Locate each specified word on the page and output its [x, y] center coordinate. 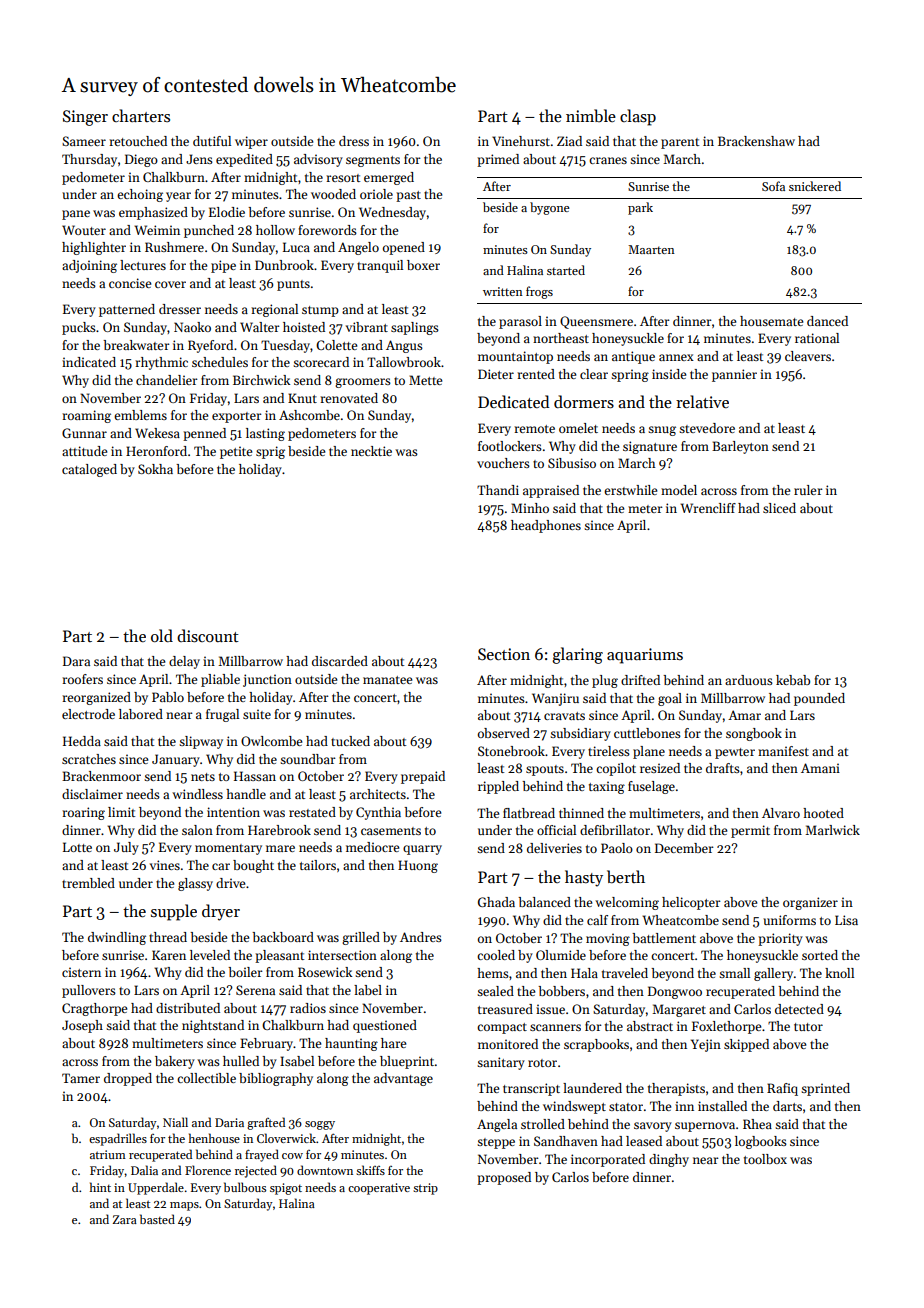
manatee [387, 680]
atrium [108, 1154]
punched [209, 231]
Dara [76, 661]
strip [425, 1189]
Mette [425, 380]
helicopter [691, 903]
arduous [749, 680]
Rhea [757, 1124]
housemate [771, 321]
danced [827, 321]
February [266, 1044]
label [368, 990]
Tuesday [285, 346]
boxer [423, 265]
